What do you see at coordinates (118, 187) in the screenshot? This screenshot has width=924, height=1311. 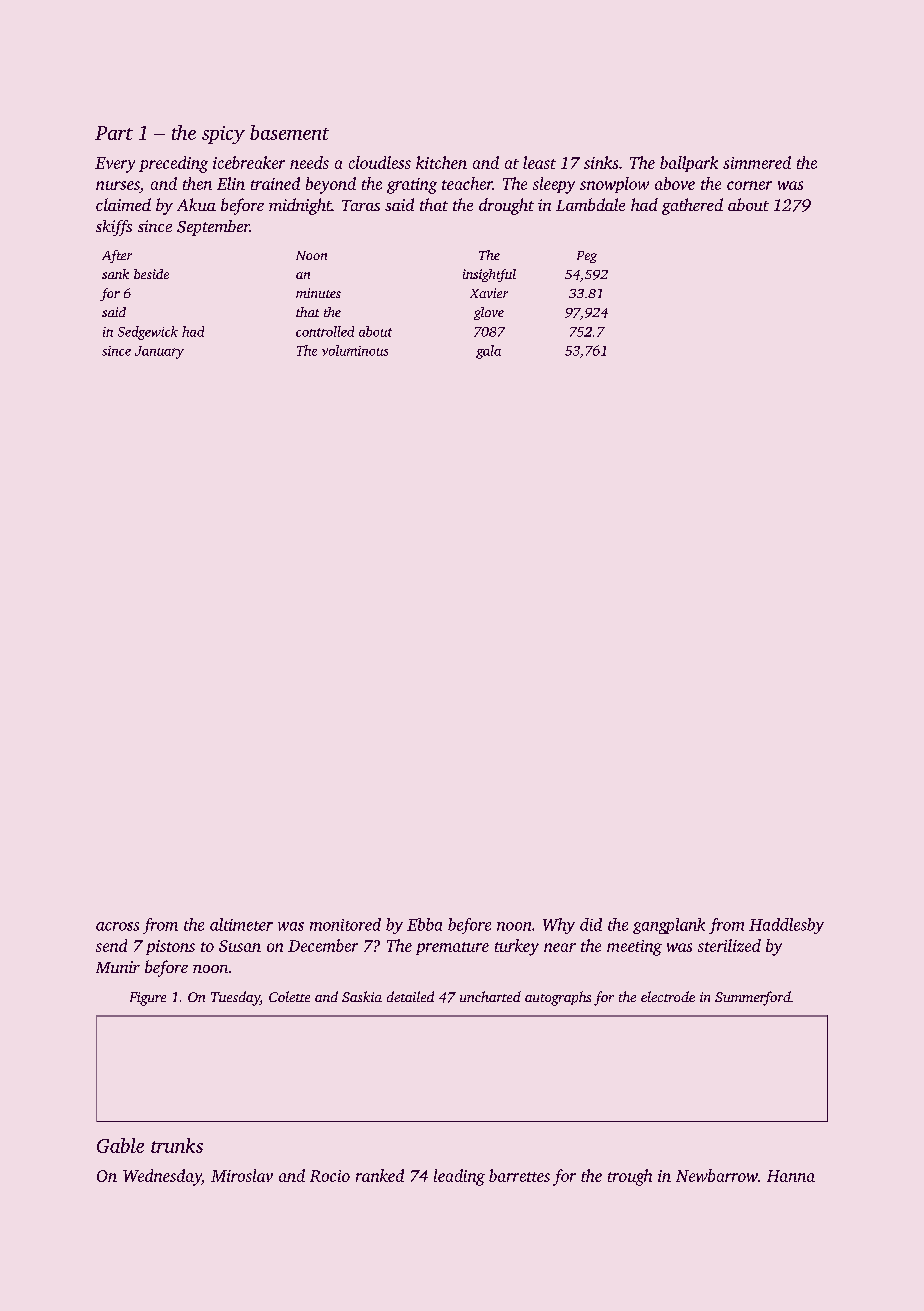 I see `nurses` at bounding box center [118, 187].
